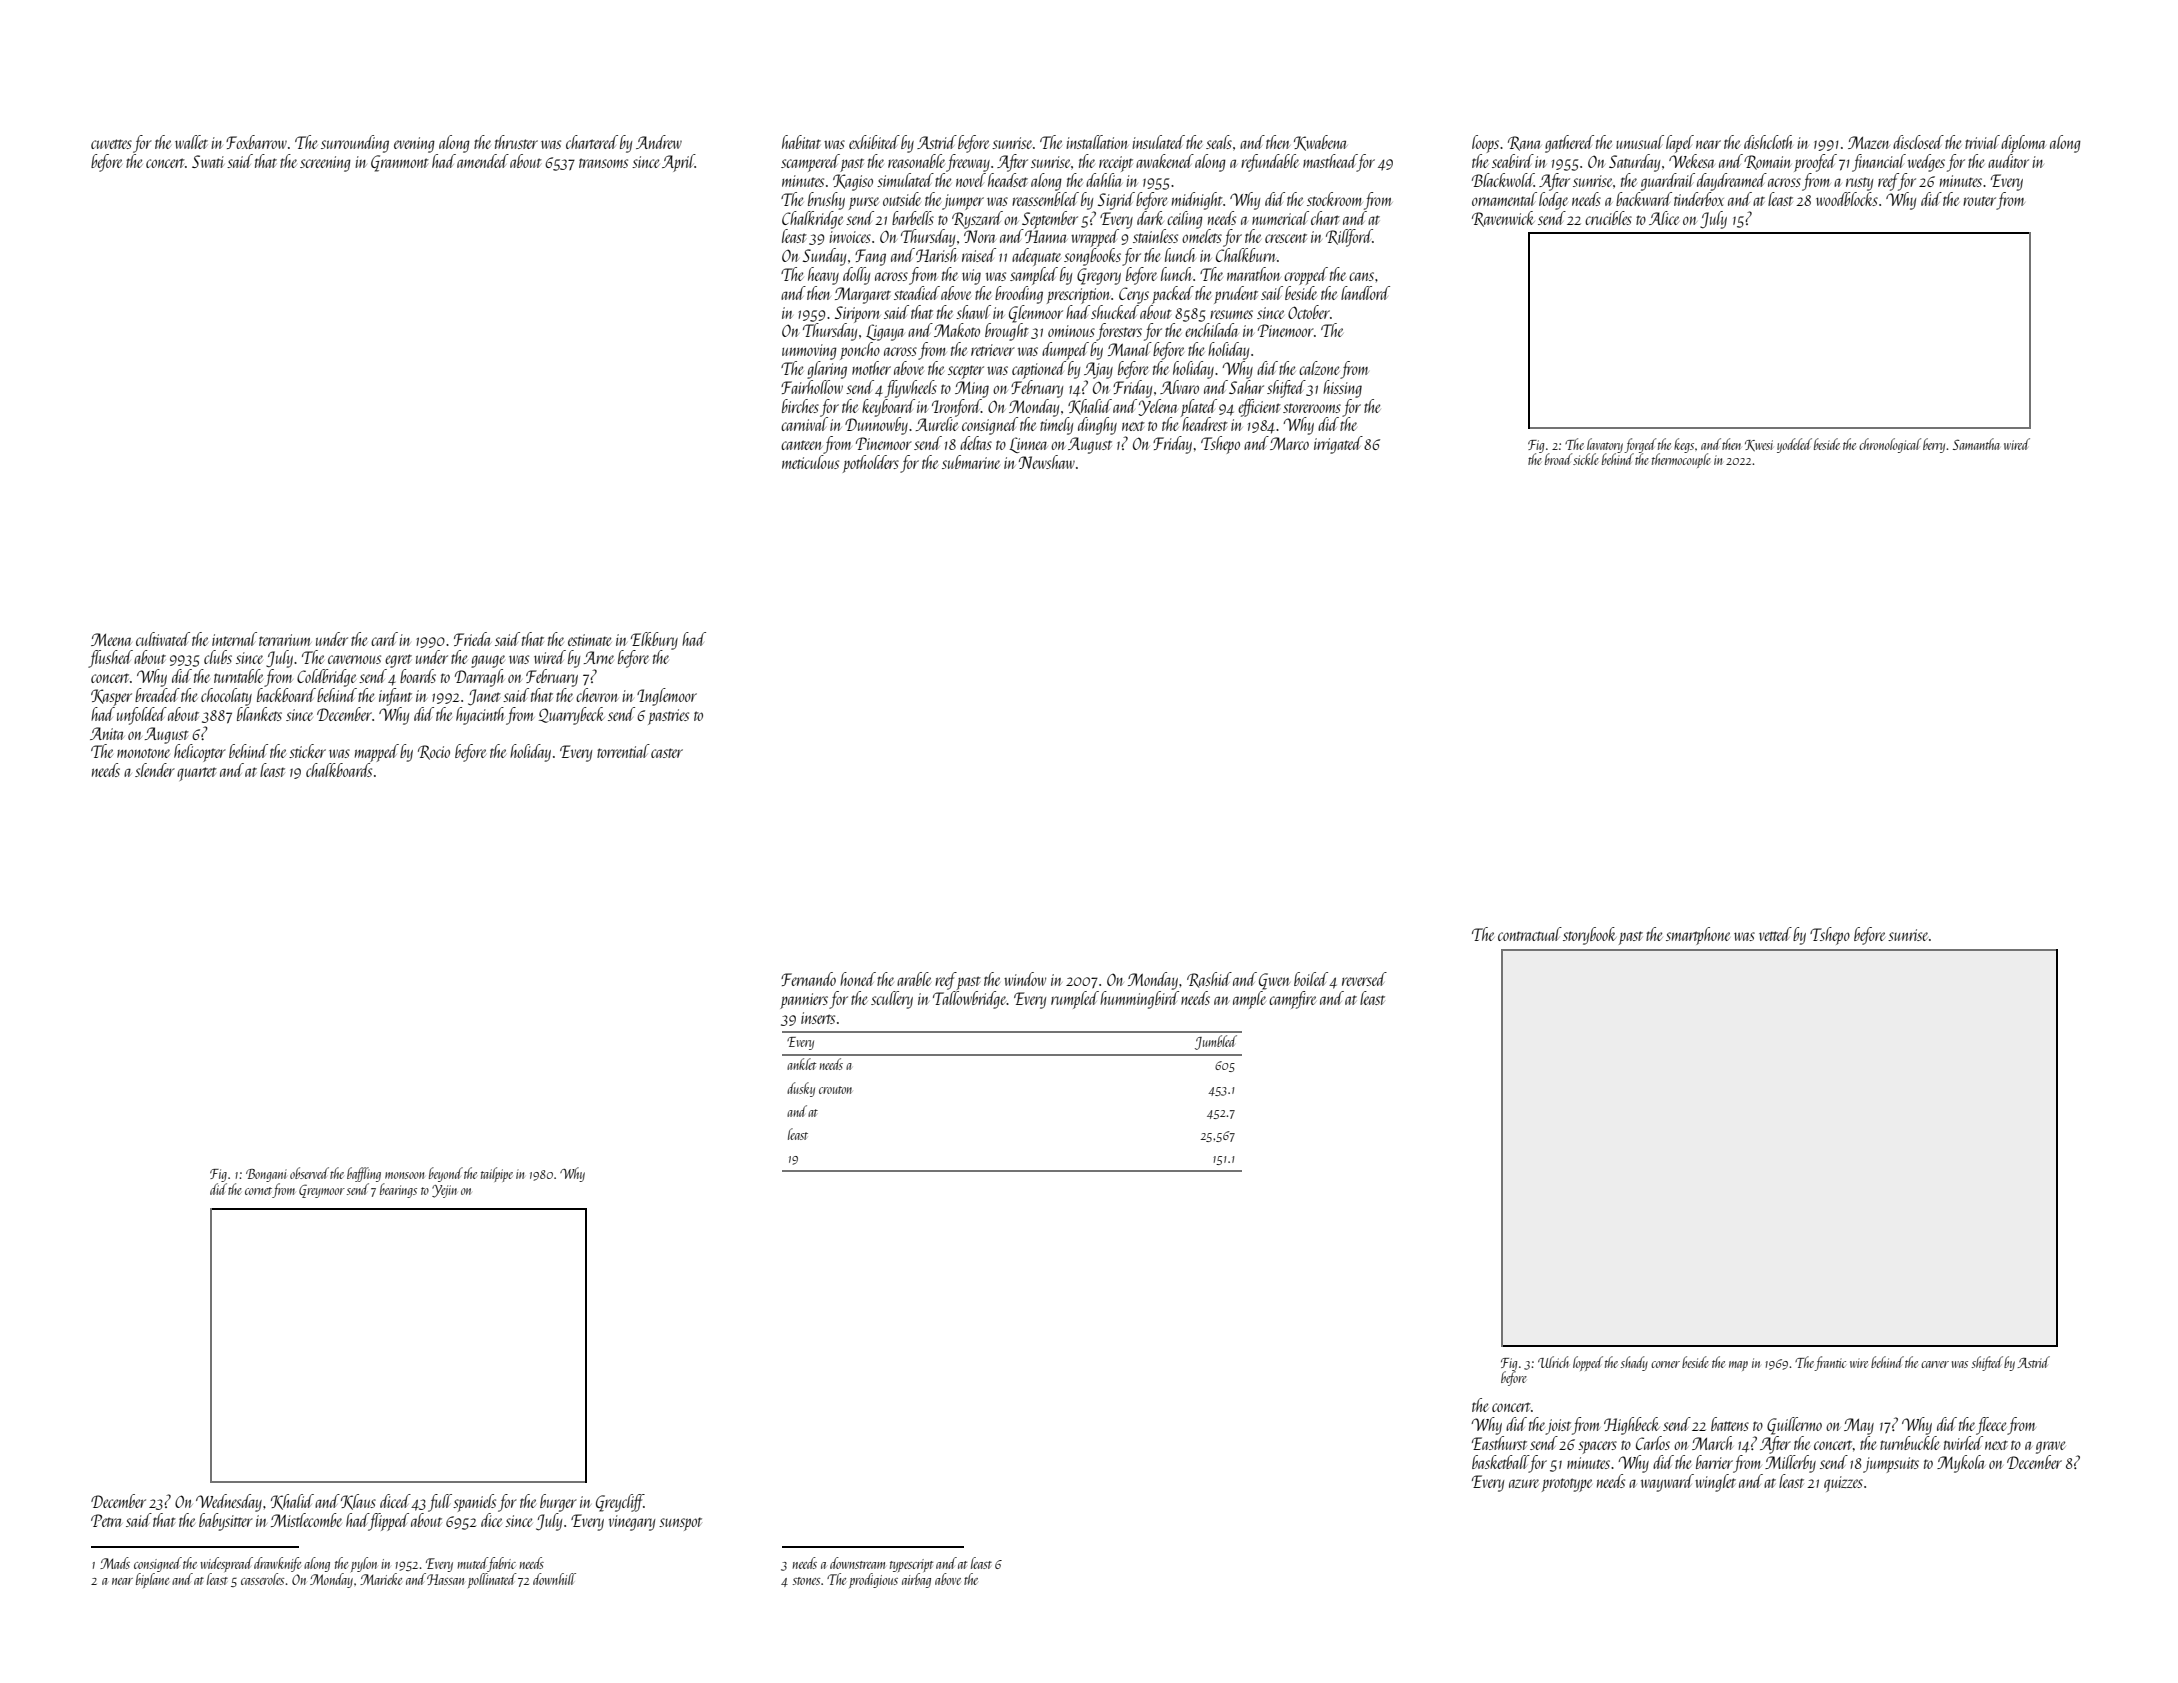 This document has height=1683, width=2178. I want to click on downhill, so click(554, 1579).
